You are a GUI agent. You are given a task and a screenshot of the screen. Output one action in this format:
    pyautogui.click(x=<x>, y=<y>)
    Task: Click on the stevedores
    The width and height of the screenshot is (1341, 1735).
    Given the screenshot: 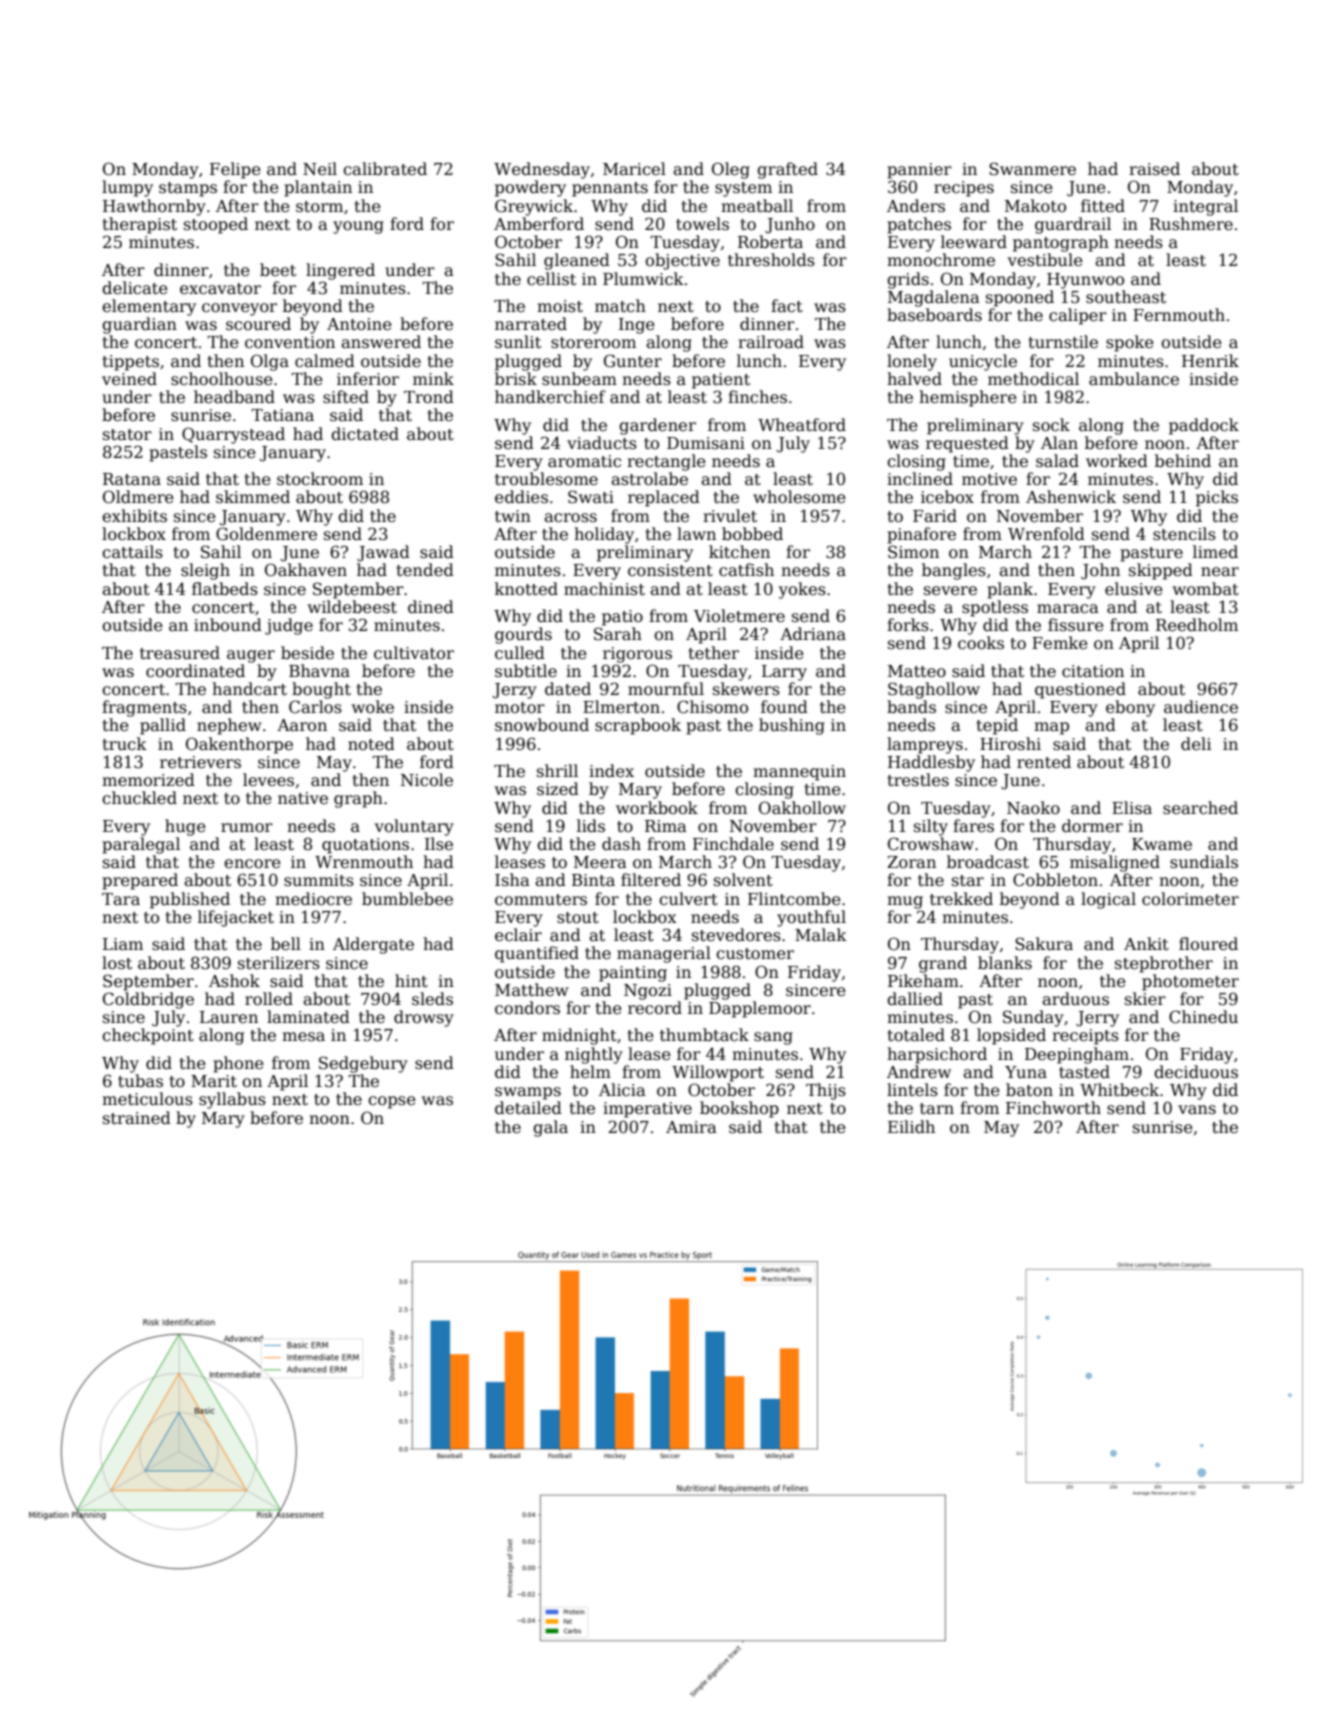 What is the action you would take?
    pyautogui.click(x=736, y=935)
